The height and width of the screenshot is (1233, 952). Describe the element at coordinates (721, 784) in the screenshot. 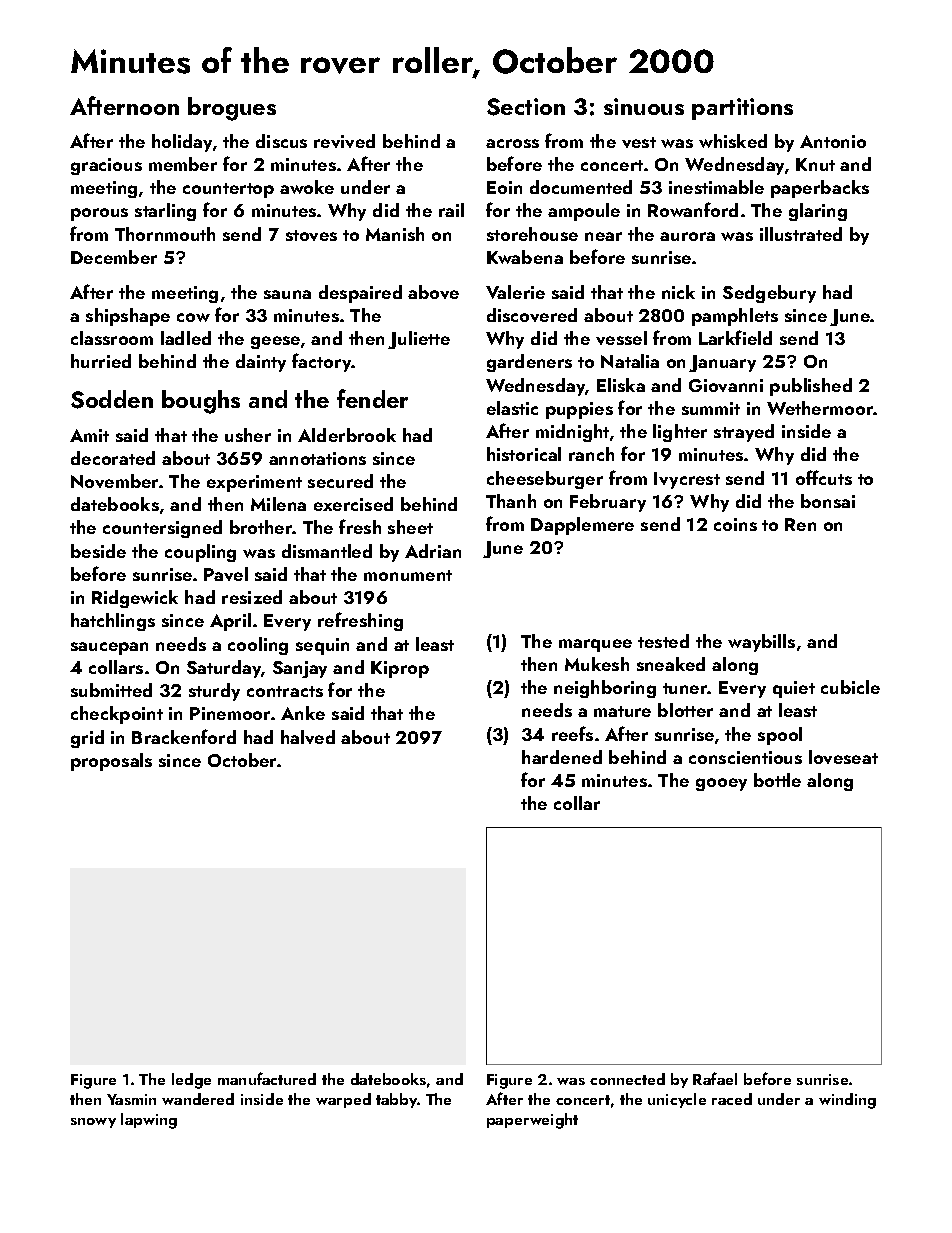

I see `gooey` at that location.
